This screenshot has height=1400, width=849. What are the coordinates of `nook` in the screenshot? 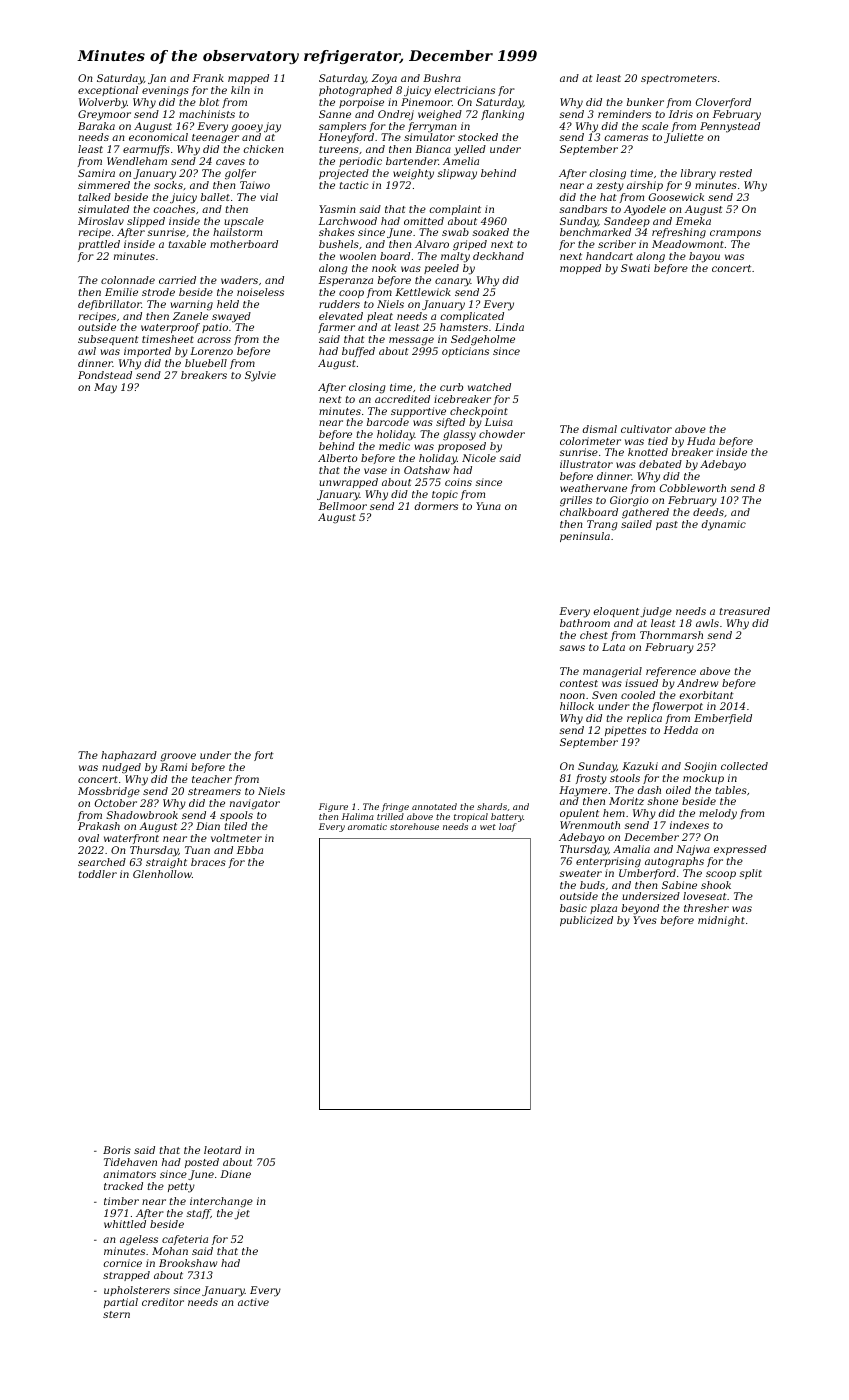 It's located at (384, 268).
